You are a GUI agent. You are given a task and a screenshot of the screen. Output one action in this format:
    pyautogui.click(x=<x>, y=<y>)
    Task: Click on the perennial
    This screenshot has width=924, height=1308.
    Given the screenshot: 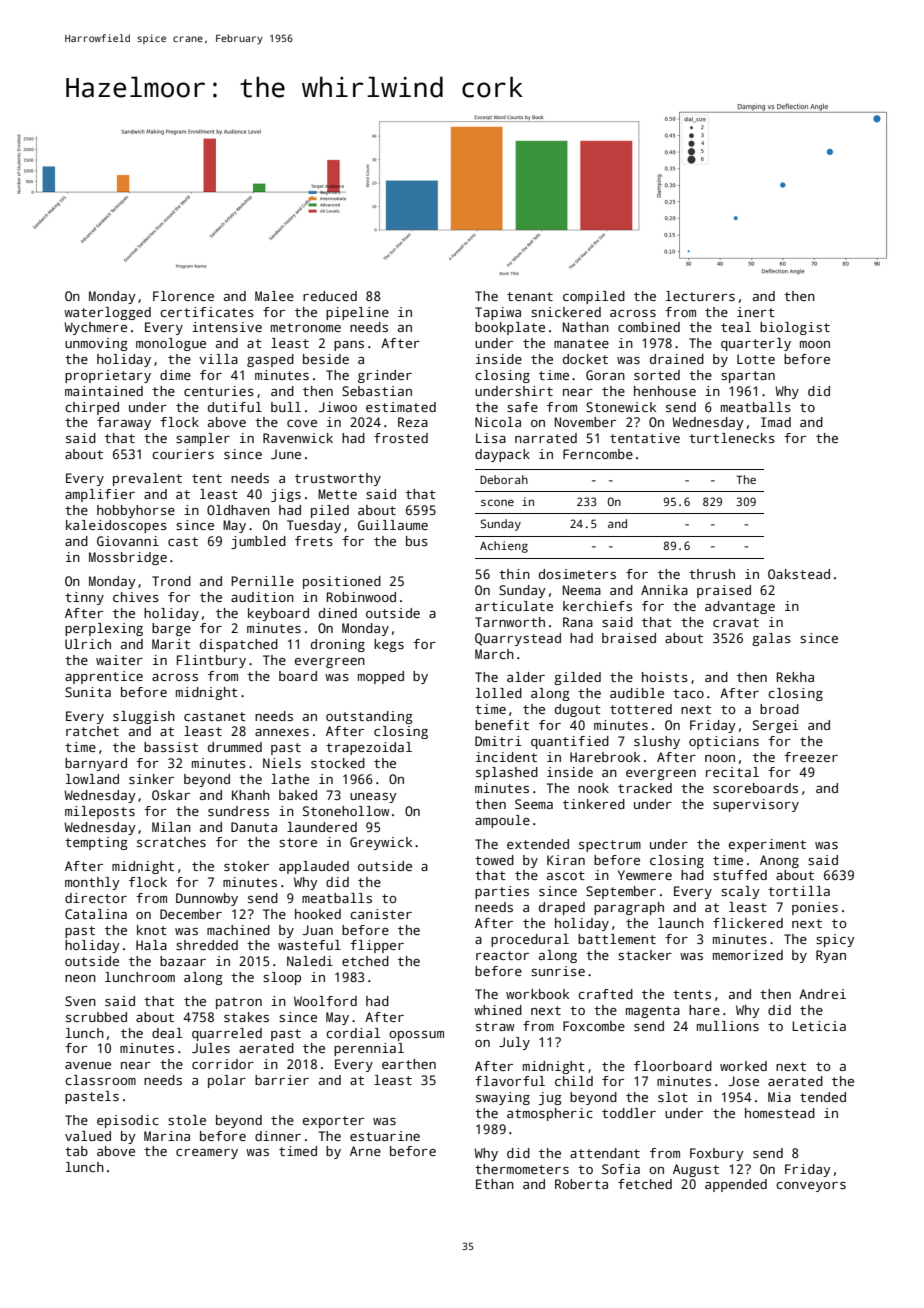 What is the action you would take?
    pyautogui.click(x=369, y=1049)
